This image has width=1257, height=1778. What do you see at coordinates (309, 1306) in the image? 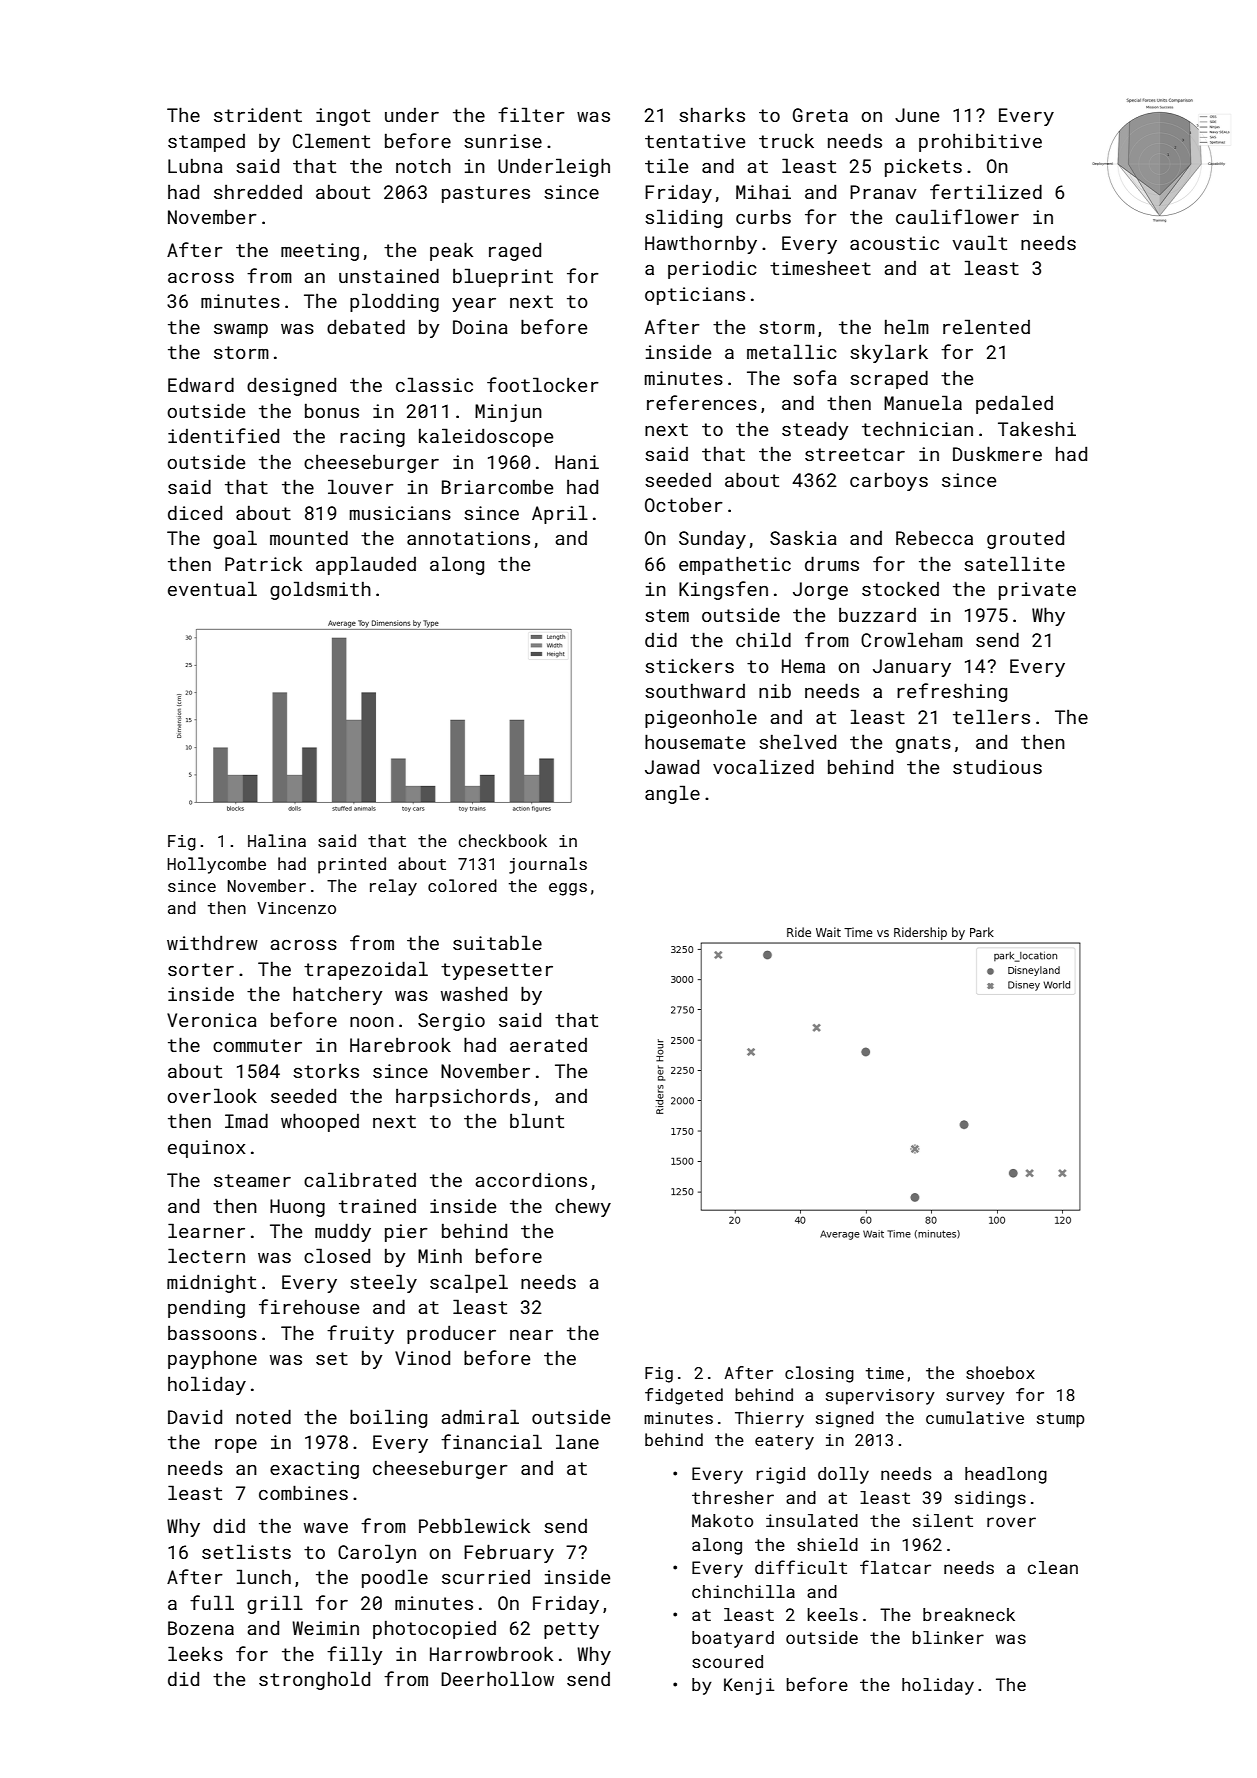
I see `firehouse` at bounding box center [309, 1306].
